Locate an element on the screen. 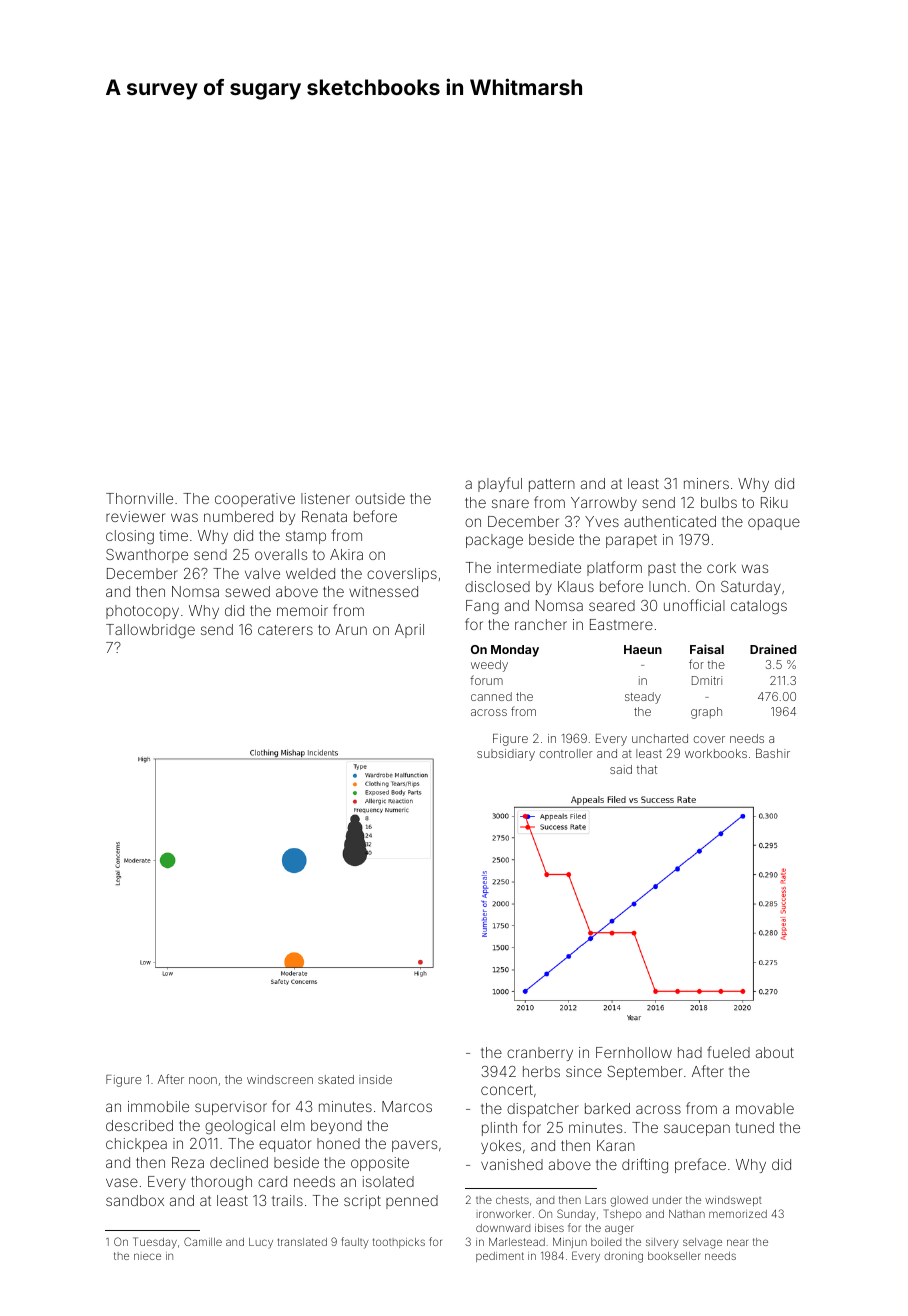  pattern is located at coordinates (552, 485).
